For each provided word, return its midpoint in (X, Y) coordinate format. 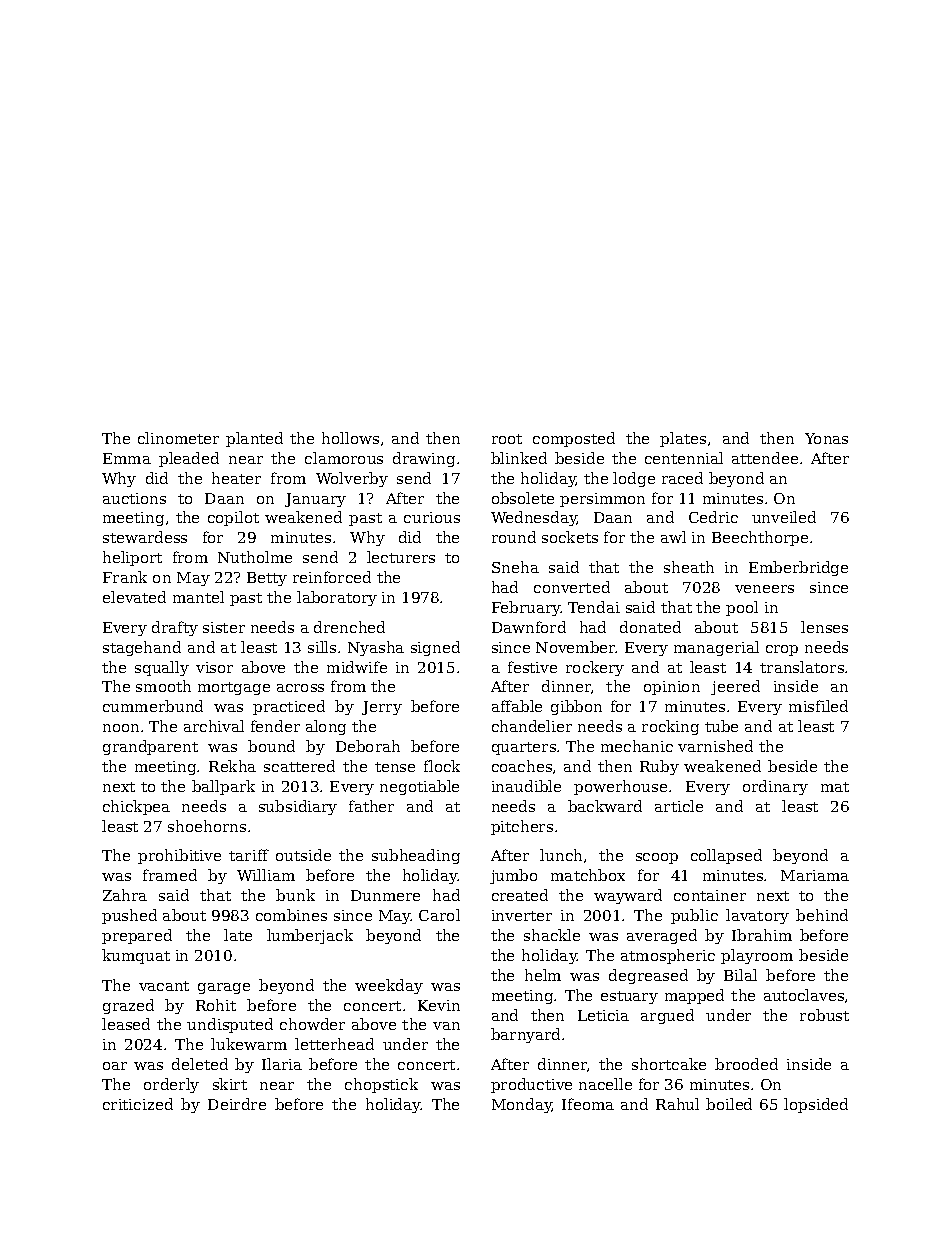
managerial (716, 648)
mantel (198, 597)
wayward (628, 896)
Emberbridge (798, 568)
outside (303, 855)
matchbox (588, 875)
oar (115, 1066)
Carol (439, 915)
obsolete (523, 498)
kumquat (136, 956)
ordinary (775, 787)
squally (162, 668)
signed (435, 648)
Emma (127, 458)
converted (572, 587)
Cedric (713, 517)
